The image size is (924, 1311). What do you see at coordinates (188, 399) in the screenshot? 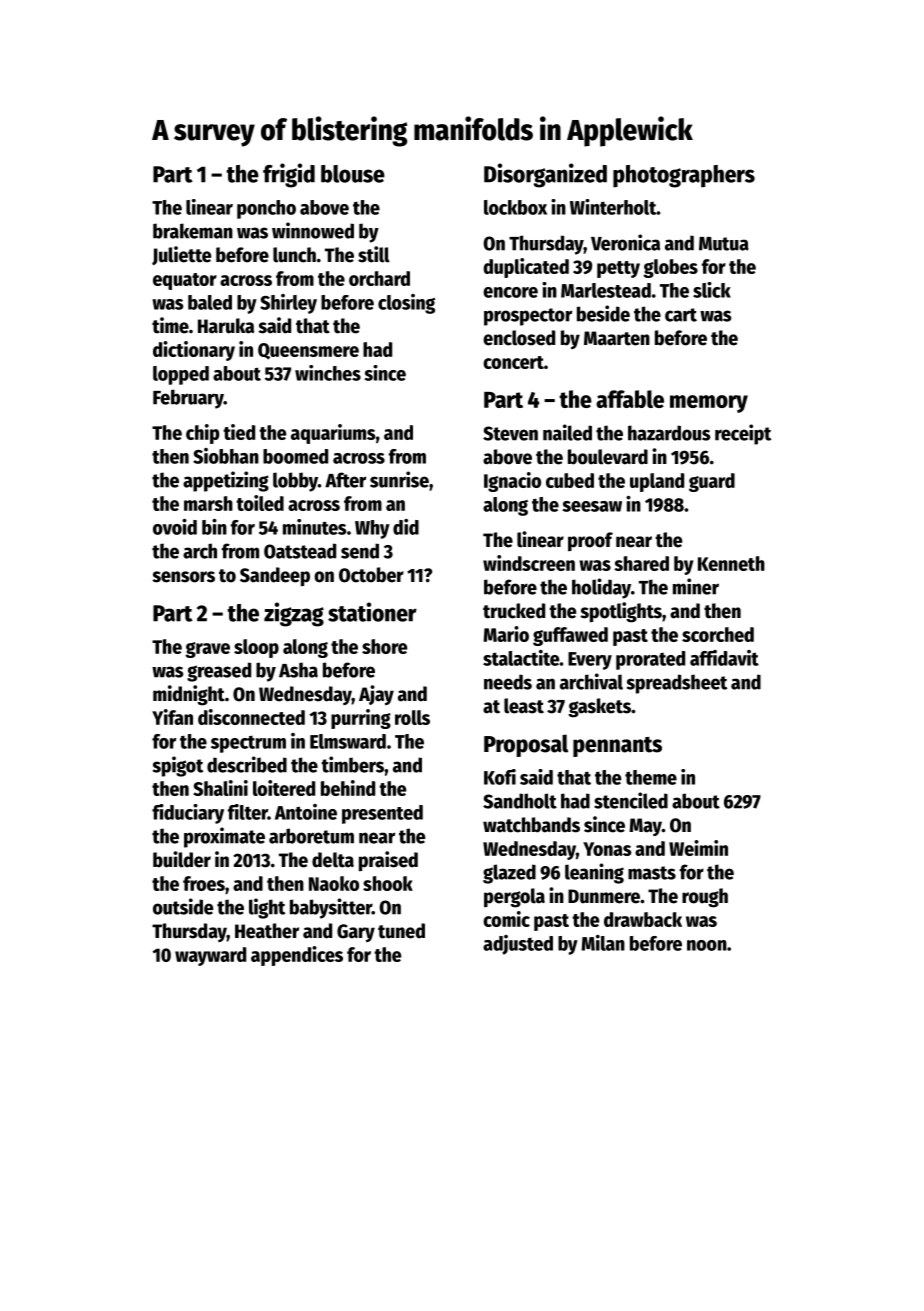
I see `February` at bounding box center [188, 399].
